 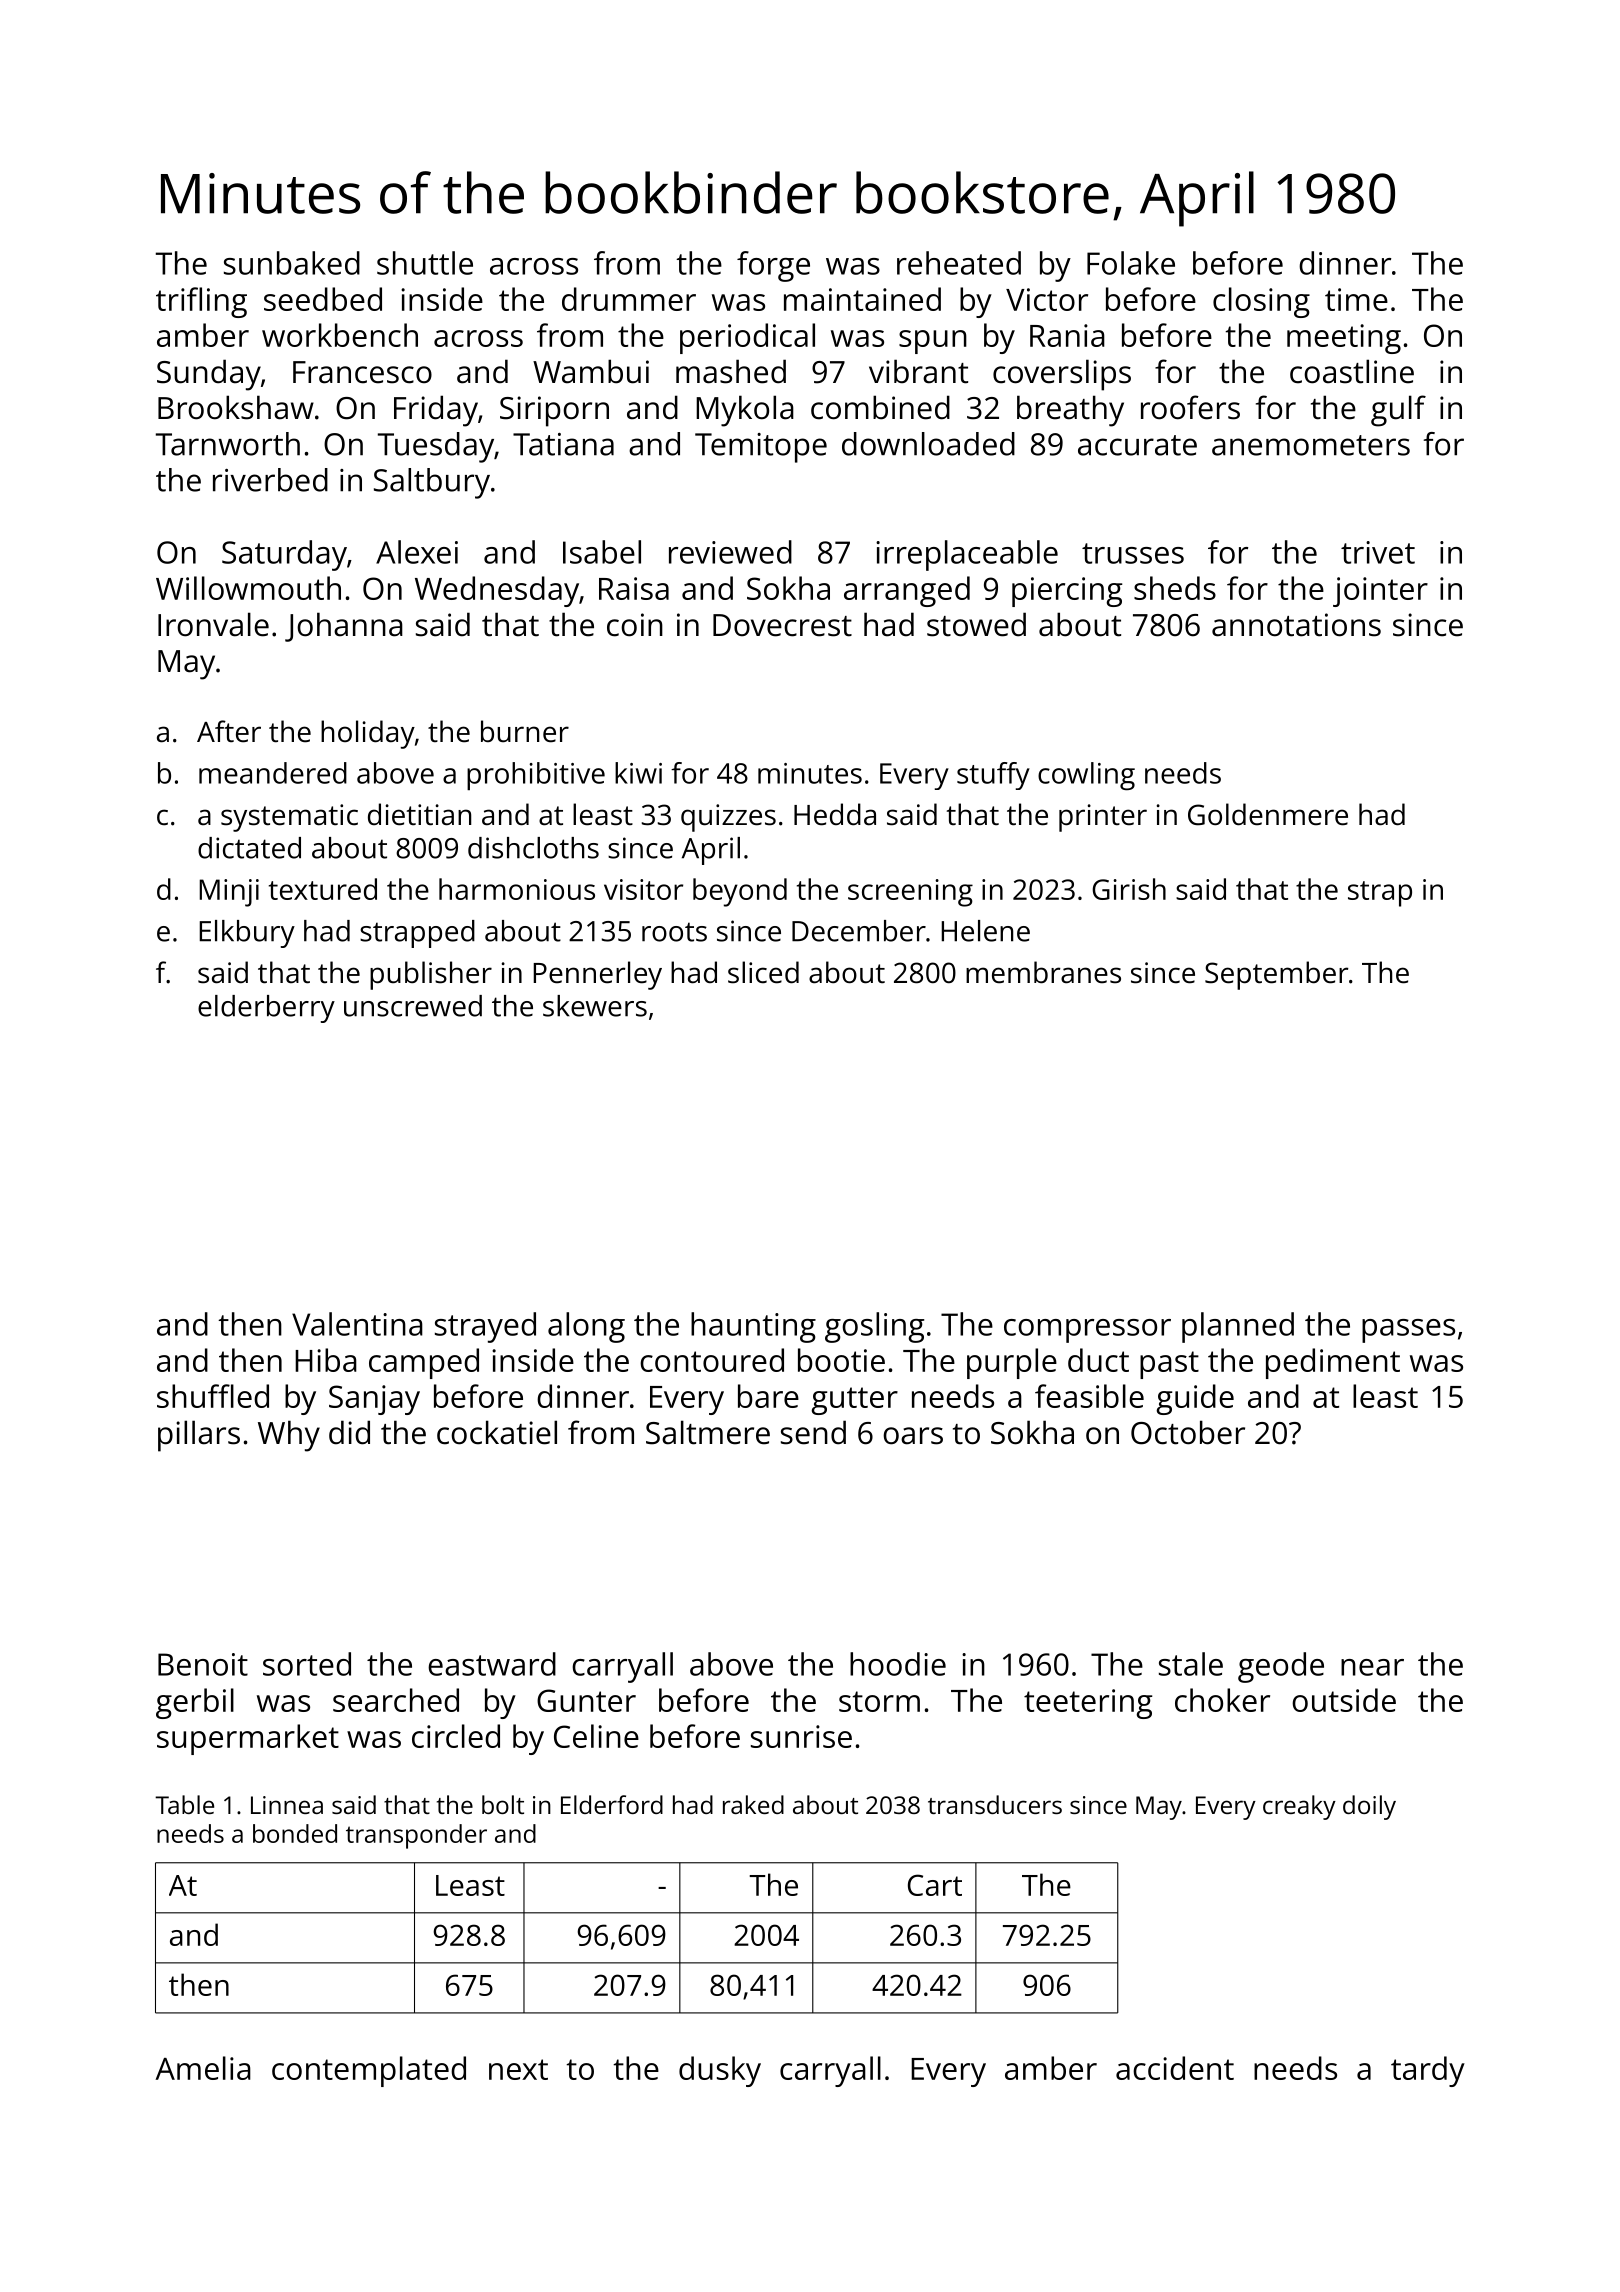 I want to click on duct, so click(x=1098, y=1360).
